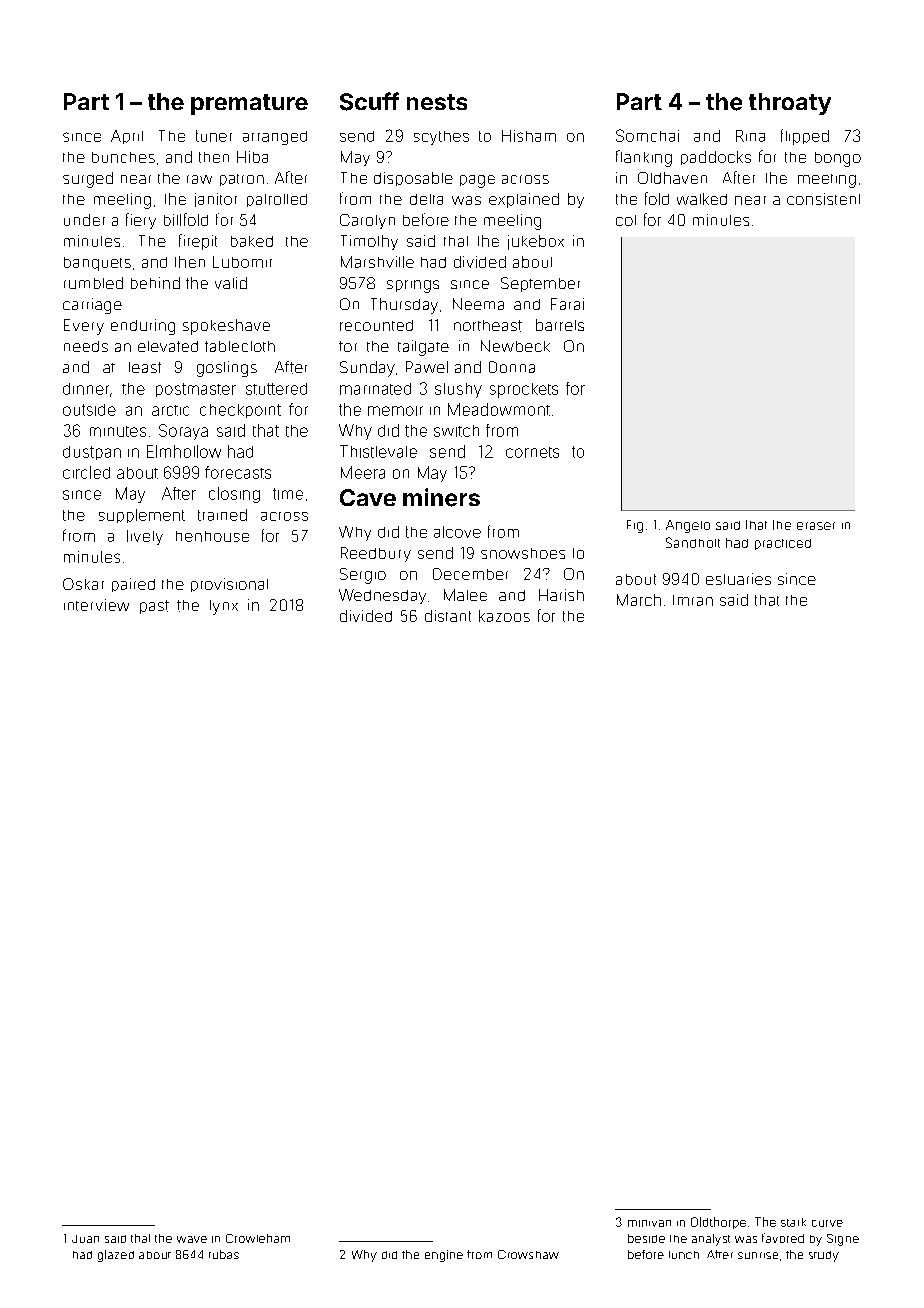  I want to click on past, so click(154, 607).
